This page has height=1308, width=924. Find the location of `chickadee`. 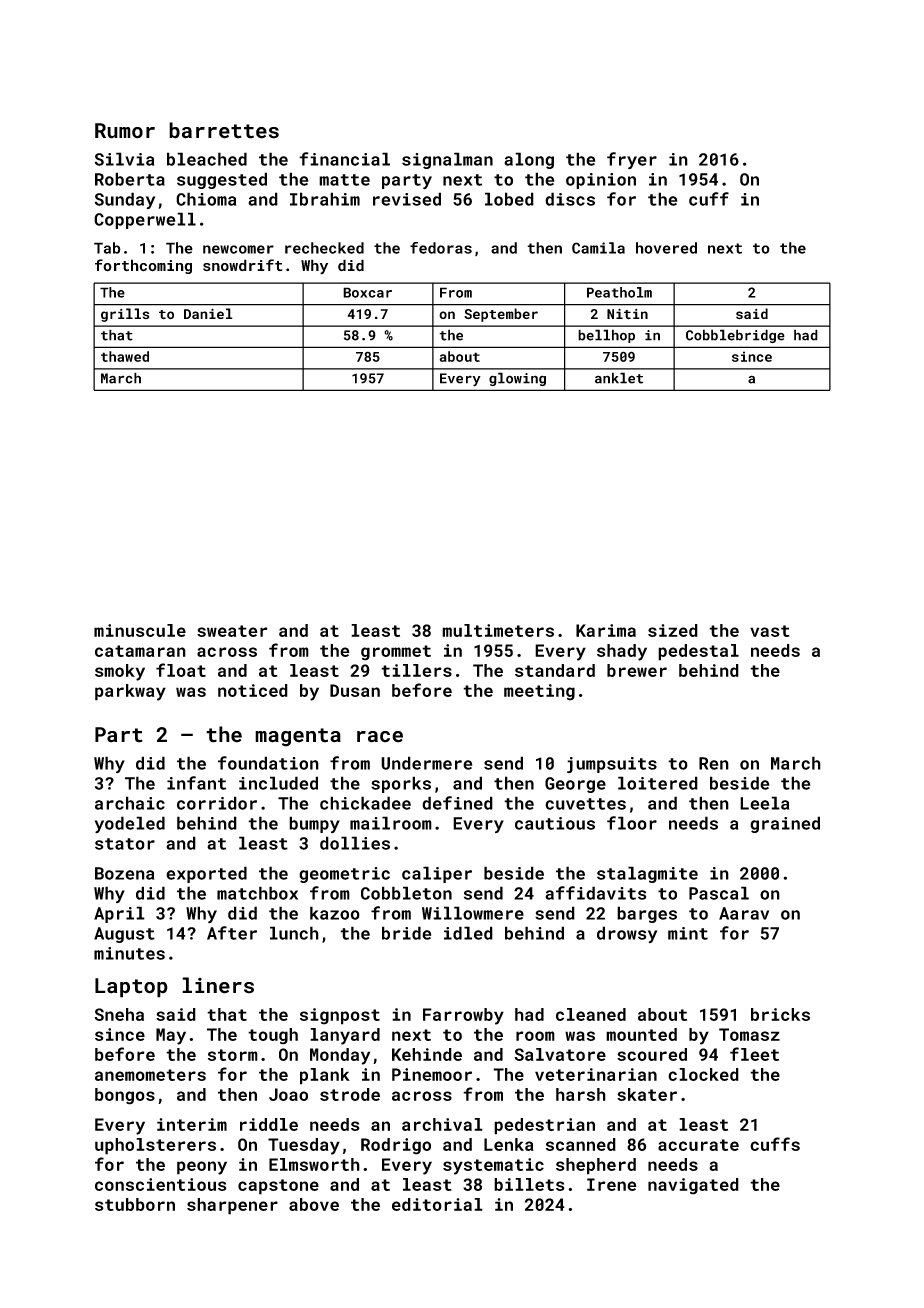

chickadee is located at coordinates (365, 803).
